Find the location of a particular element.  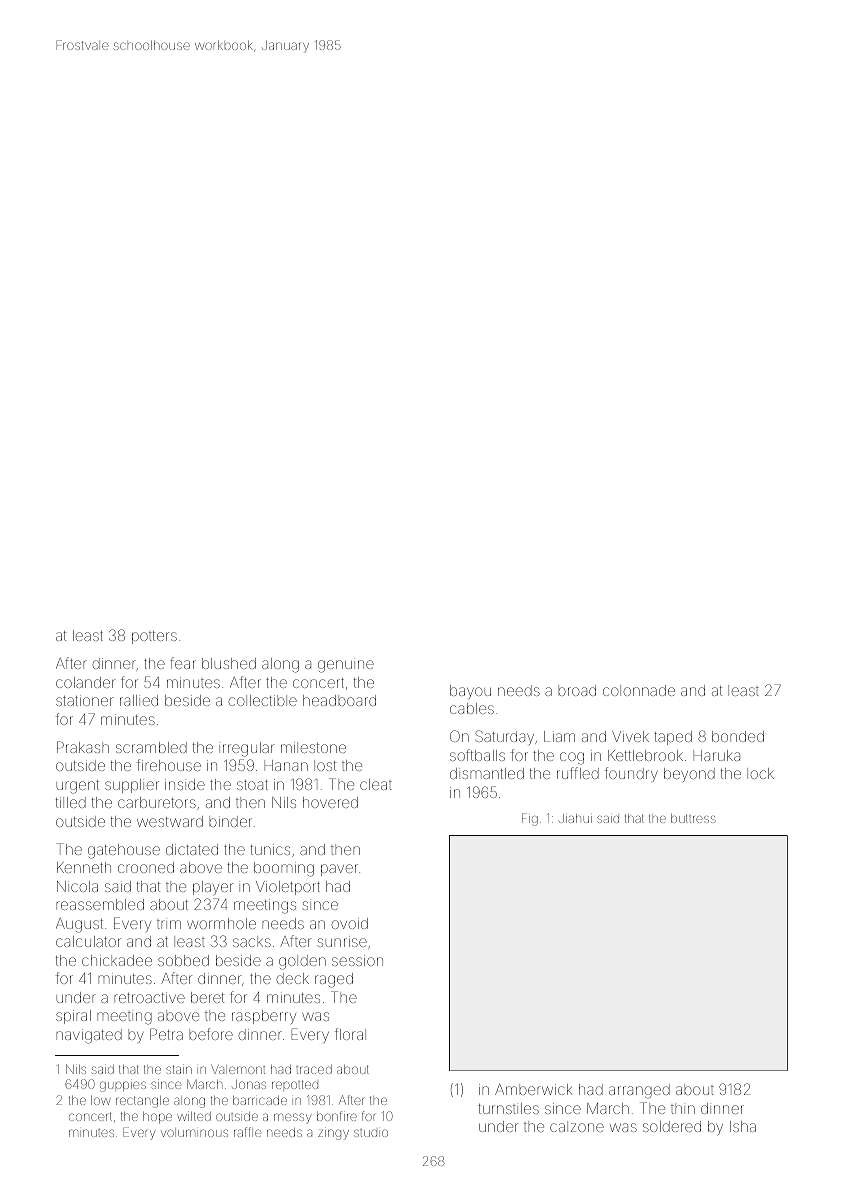

floral is located at coordinates (350, 1034).
